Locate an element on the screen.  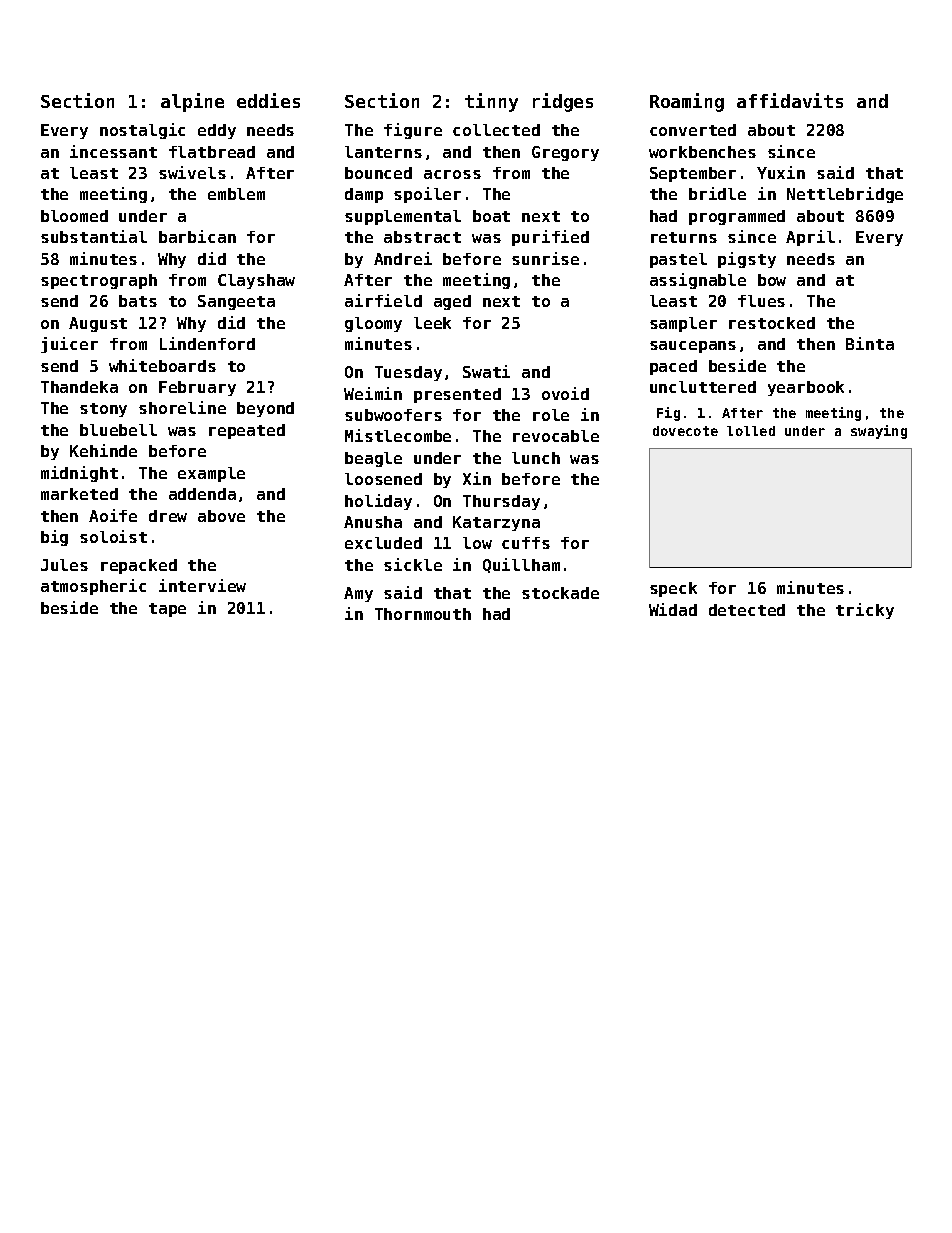
Lindenford is located at coordinates (207, 343).
